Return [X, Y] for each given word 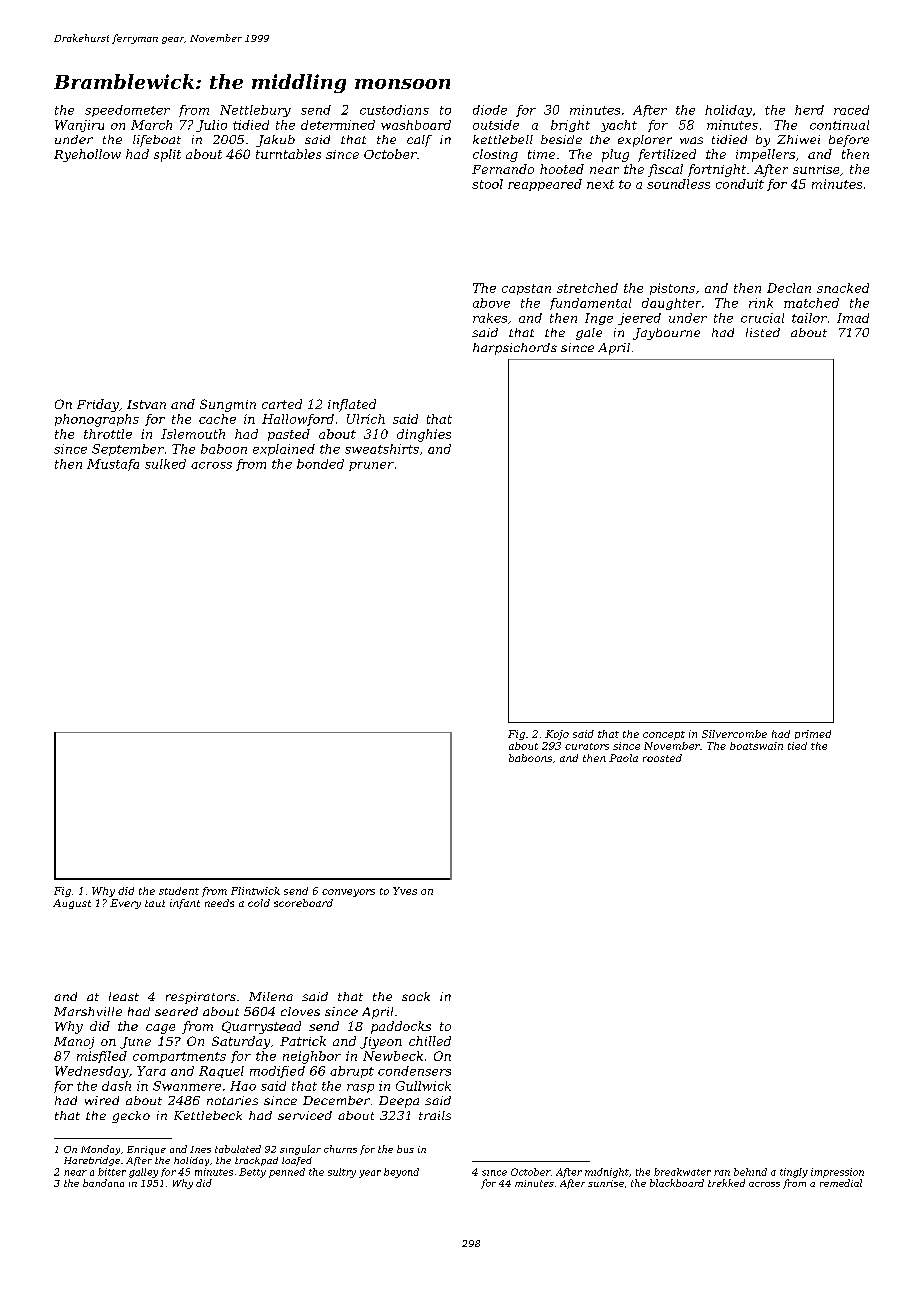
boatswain [756, 746]
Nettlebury [255, 111]
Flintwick [255, 891]
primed [813, 734]
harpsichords [515, 349]
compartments [179, 1057]
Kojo [557, 735]
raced [851, 110]
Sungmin [228, 405]
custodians [394, 110]
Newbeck [393, 1056]
